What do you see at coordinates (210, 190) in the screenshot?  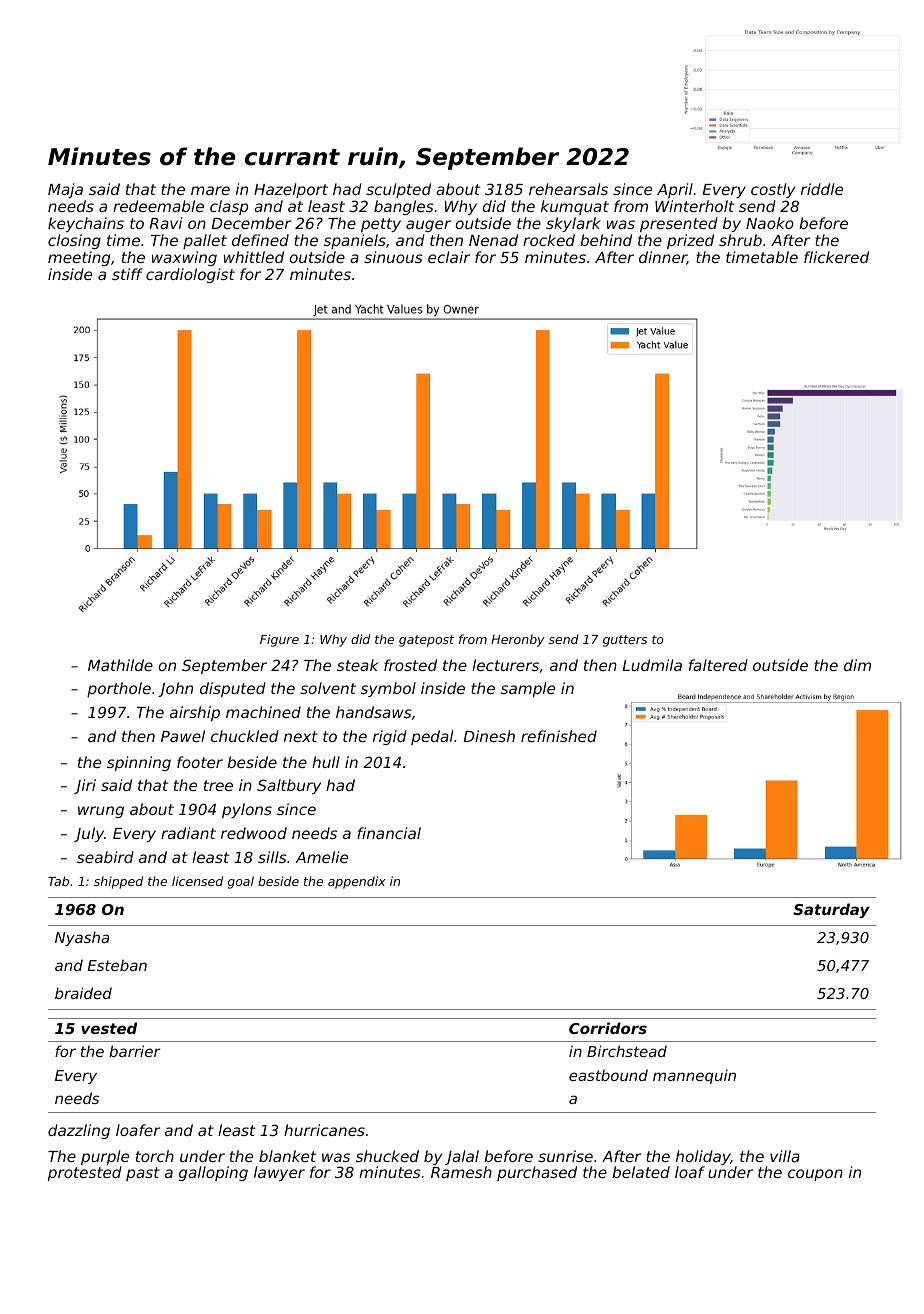 I see `mare` at bounding box center [210, 190].
